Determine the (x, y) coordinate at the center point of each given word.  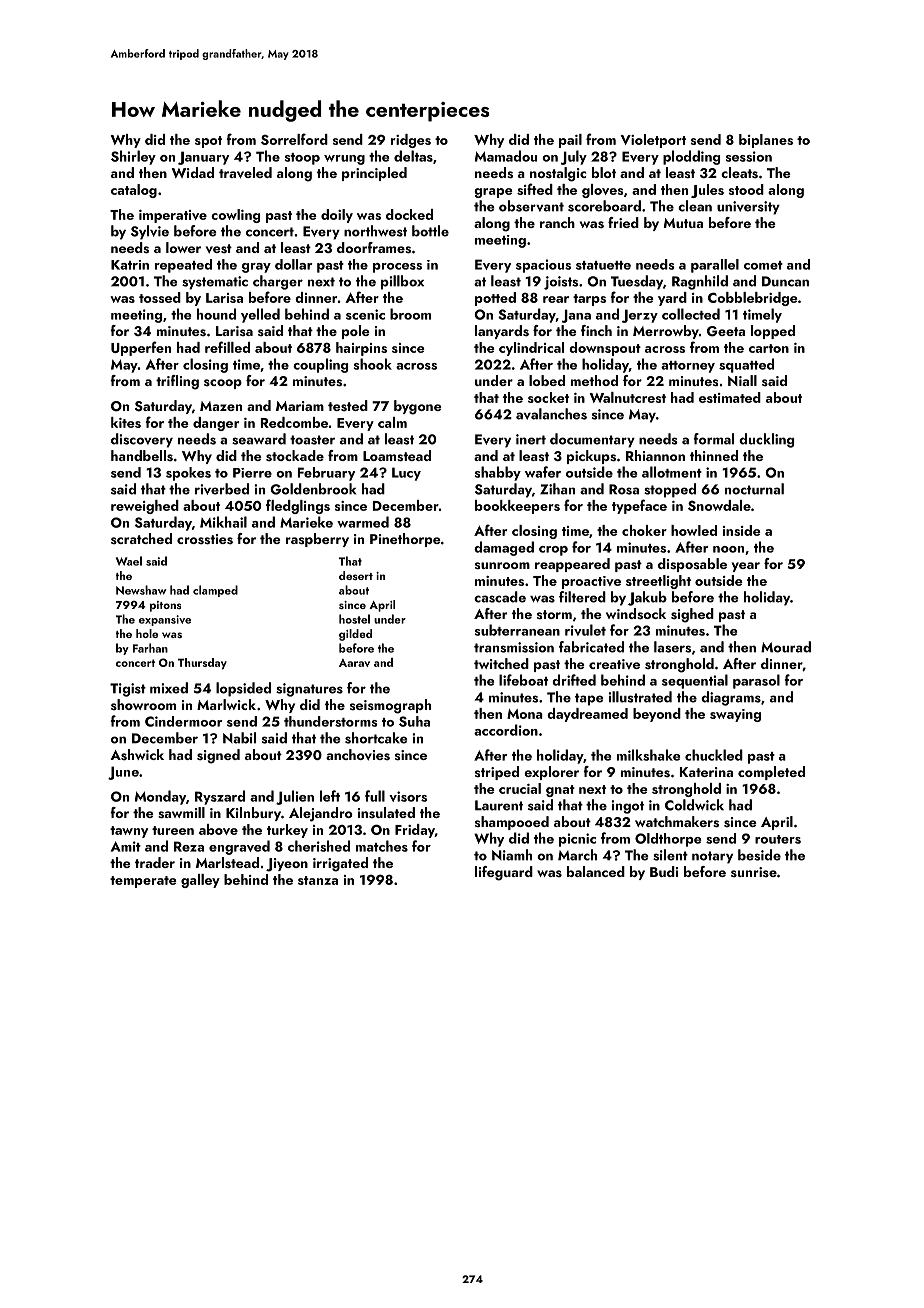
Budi (664, 871)
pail (570, 141)
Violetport (653, 141)
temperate (143, 882)
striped (497, 773)
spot (208, 142)
